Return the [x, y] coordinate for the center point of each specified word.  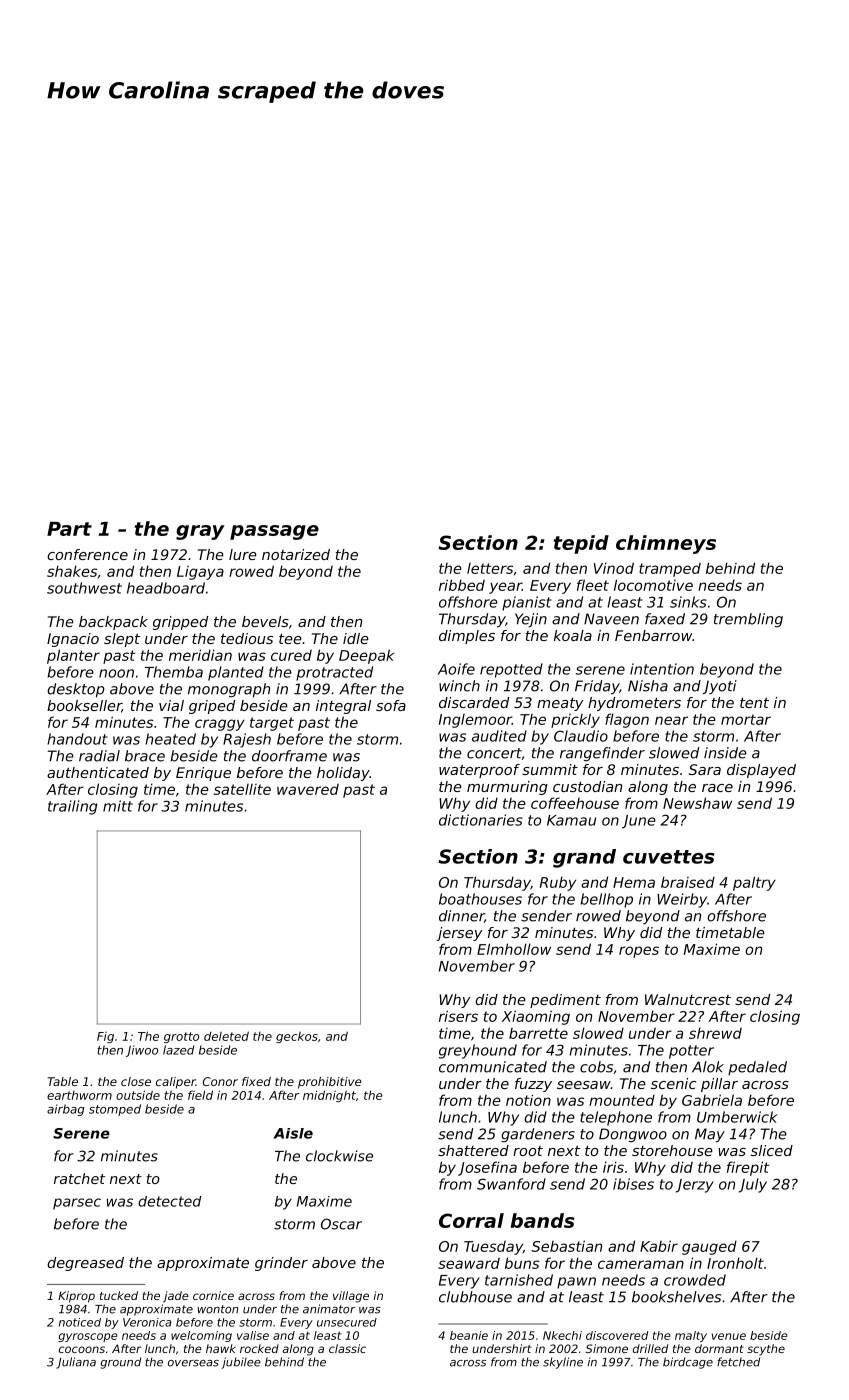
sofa [391, 705]
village [351, 1297]
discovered [617, 1335]
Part [69, 529]
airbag [66, 1110]
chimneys [666, 544]
